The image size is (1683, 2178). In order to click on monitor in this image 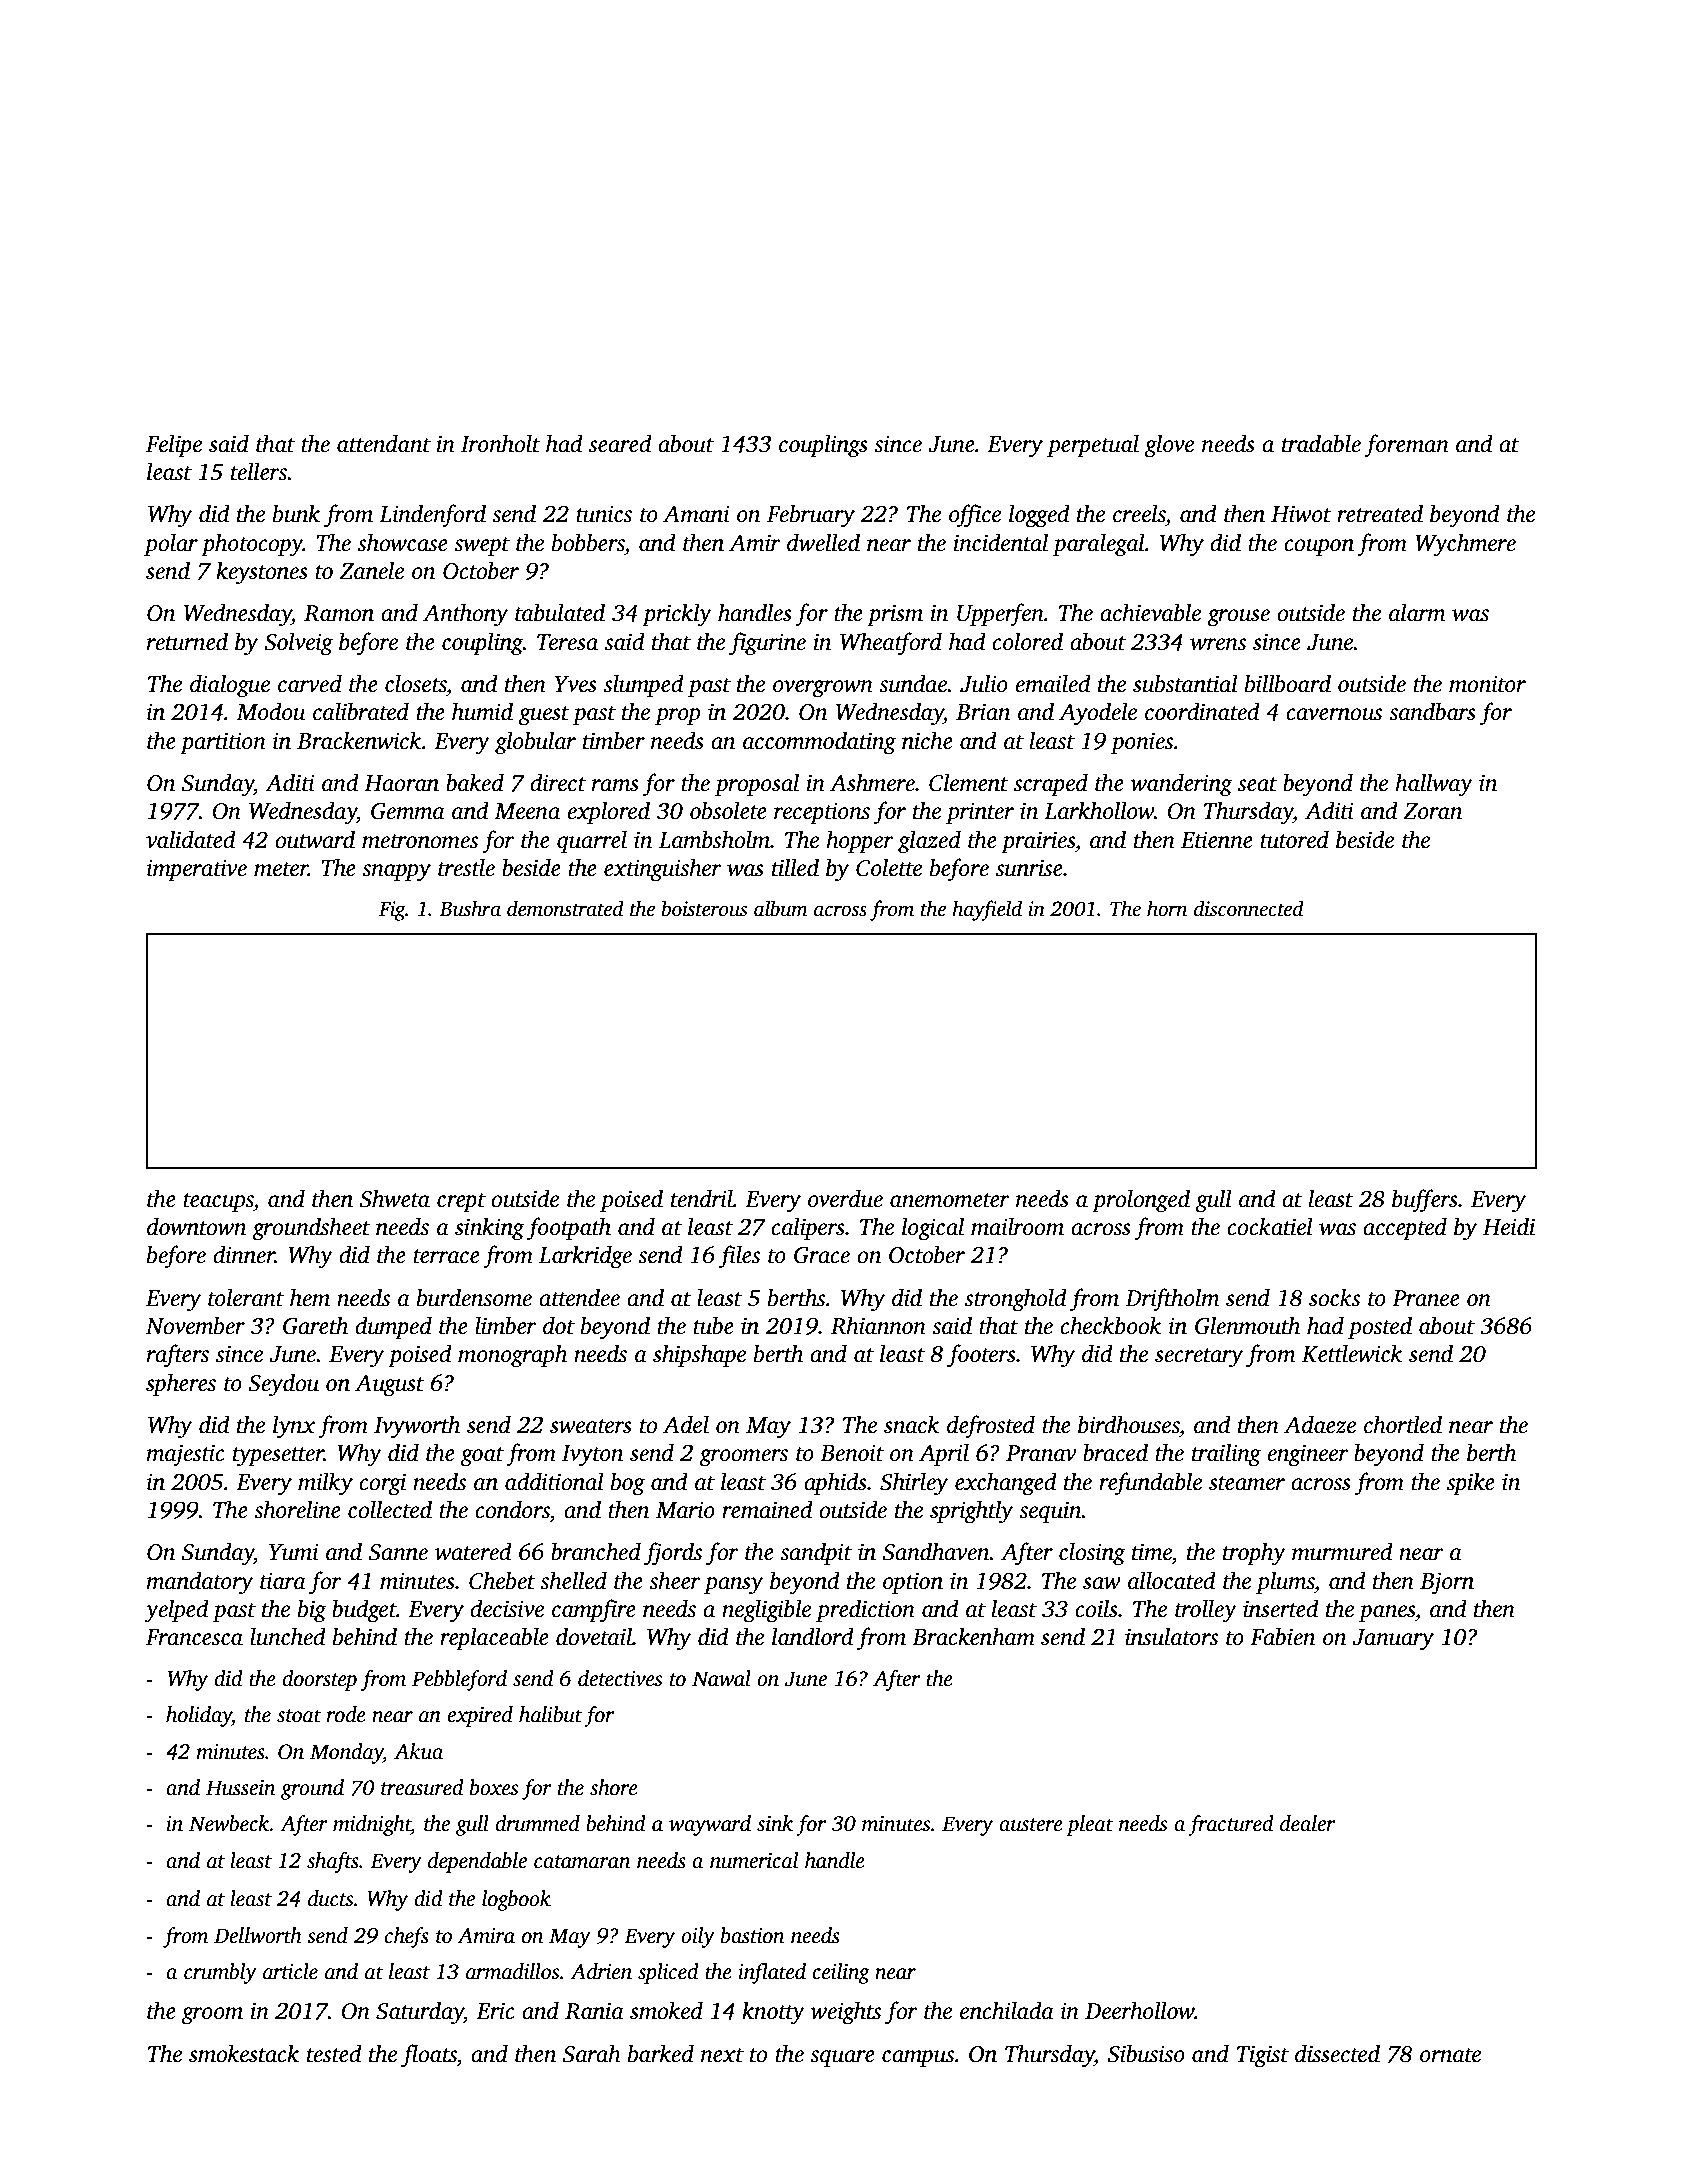, I will do `click(1487, 684)`.
